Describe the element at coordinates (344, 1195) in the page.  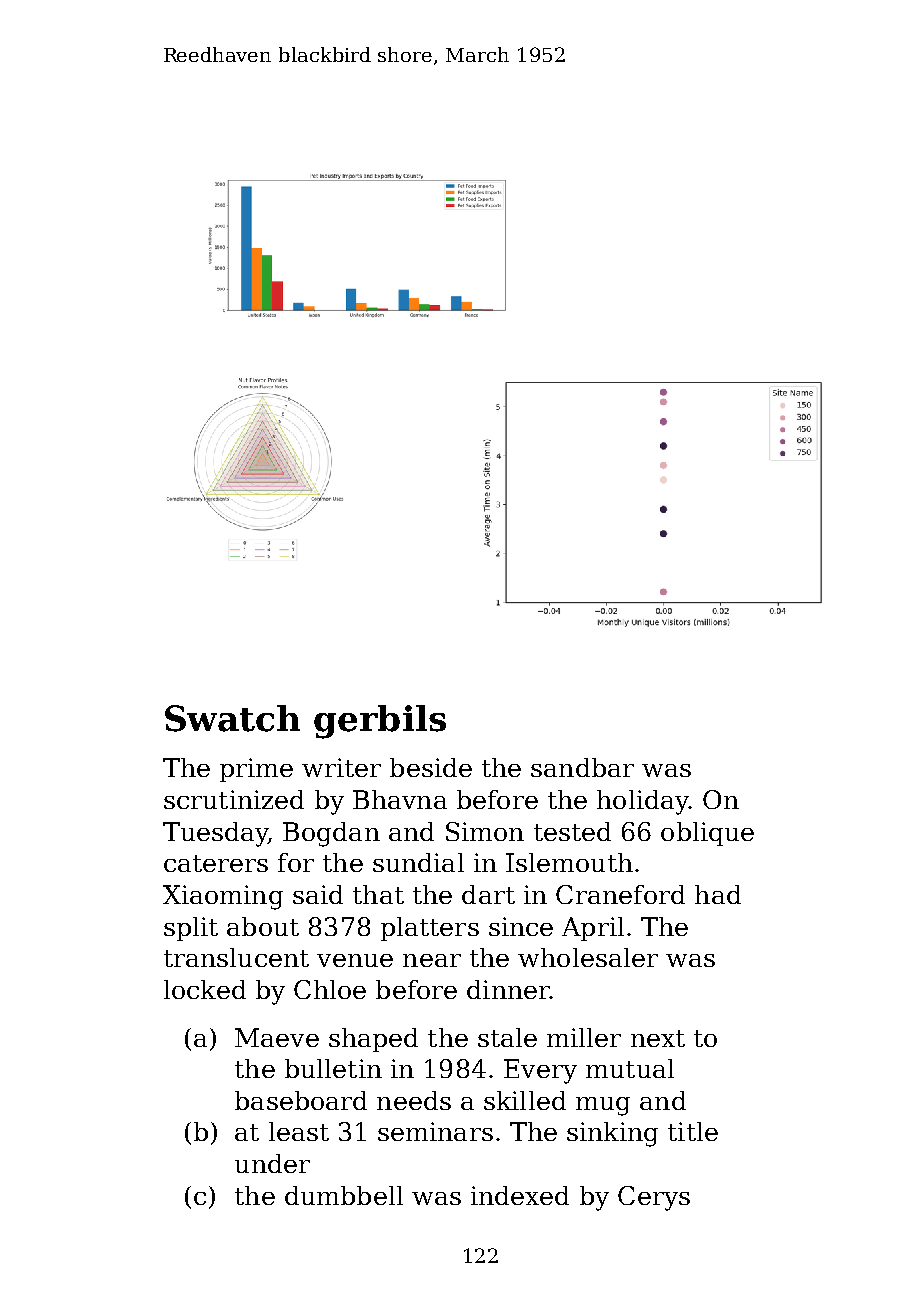
I see `dumbbell` at that location.
